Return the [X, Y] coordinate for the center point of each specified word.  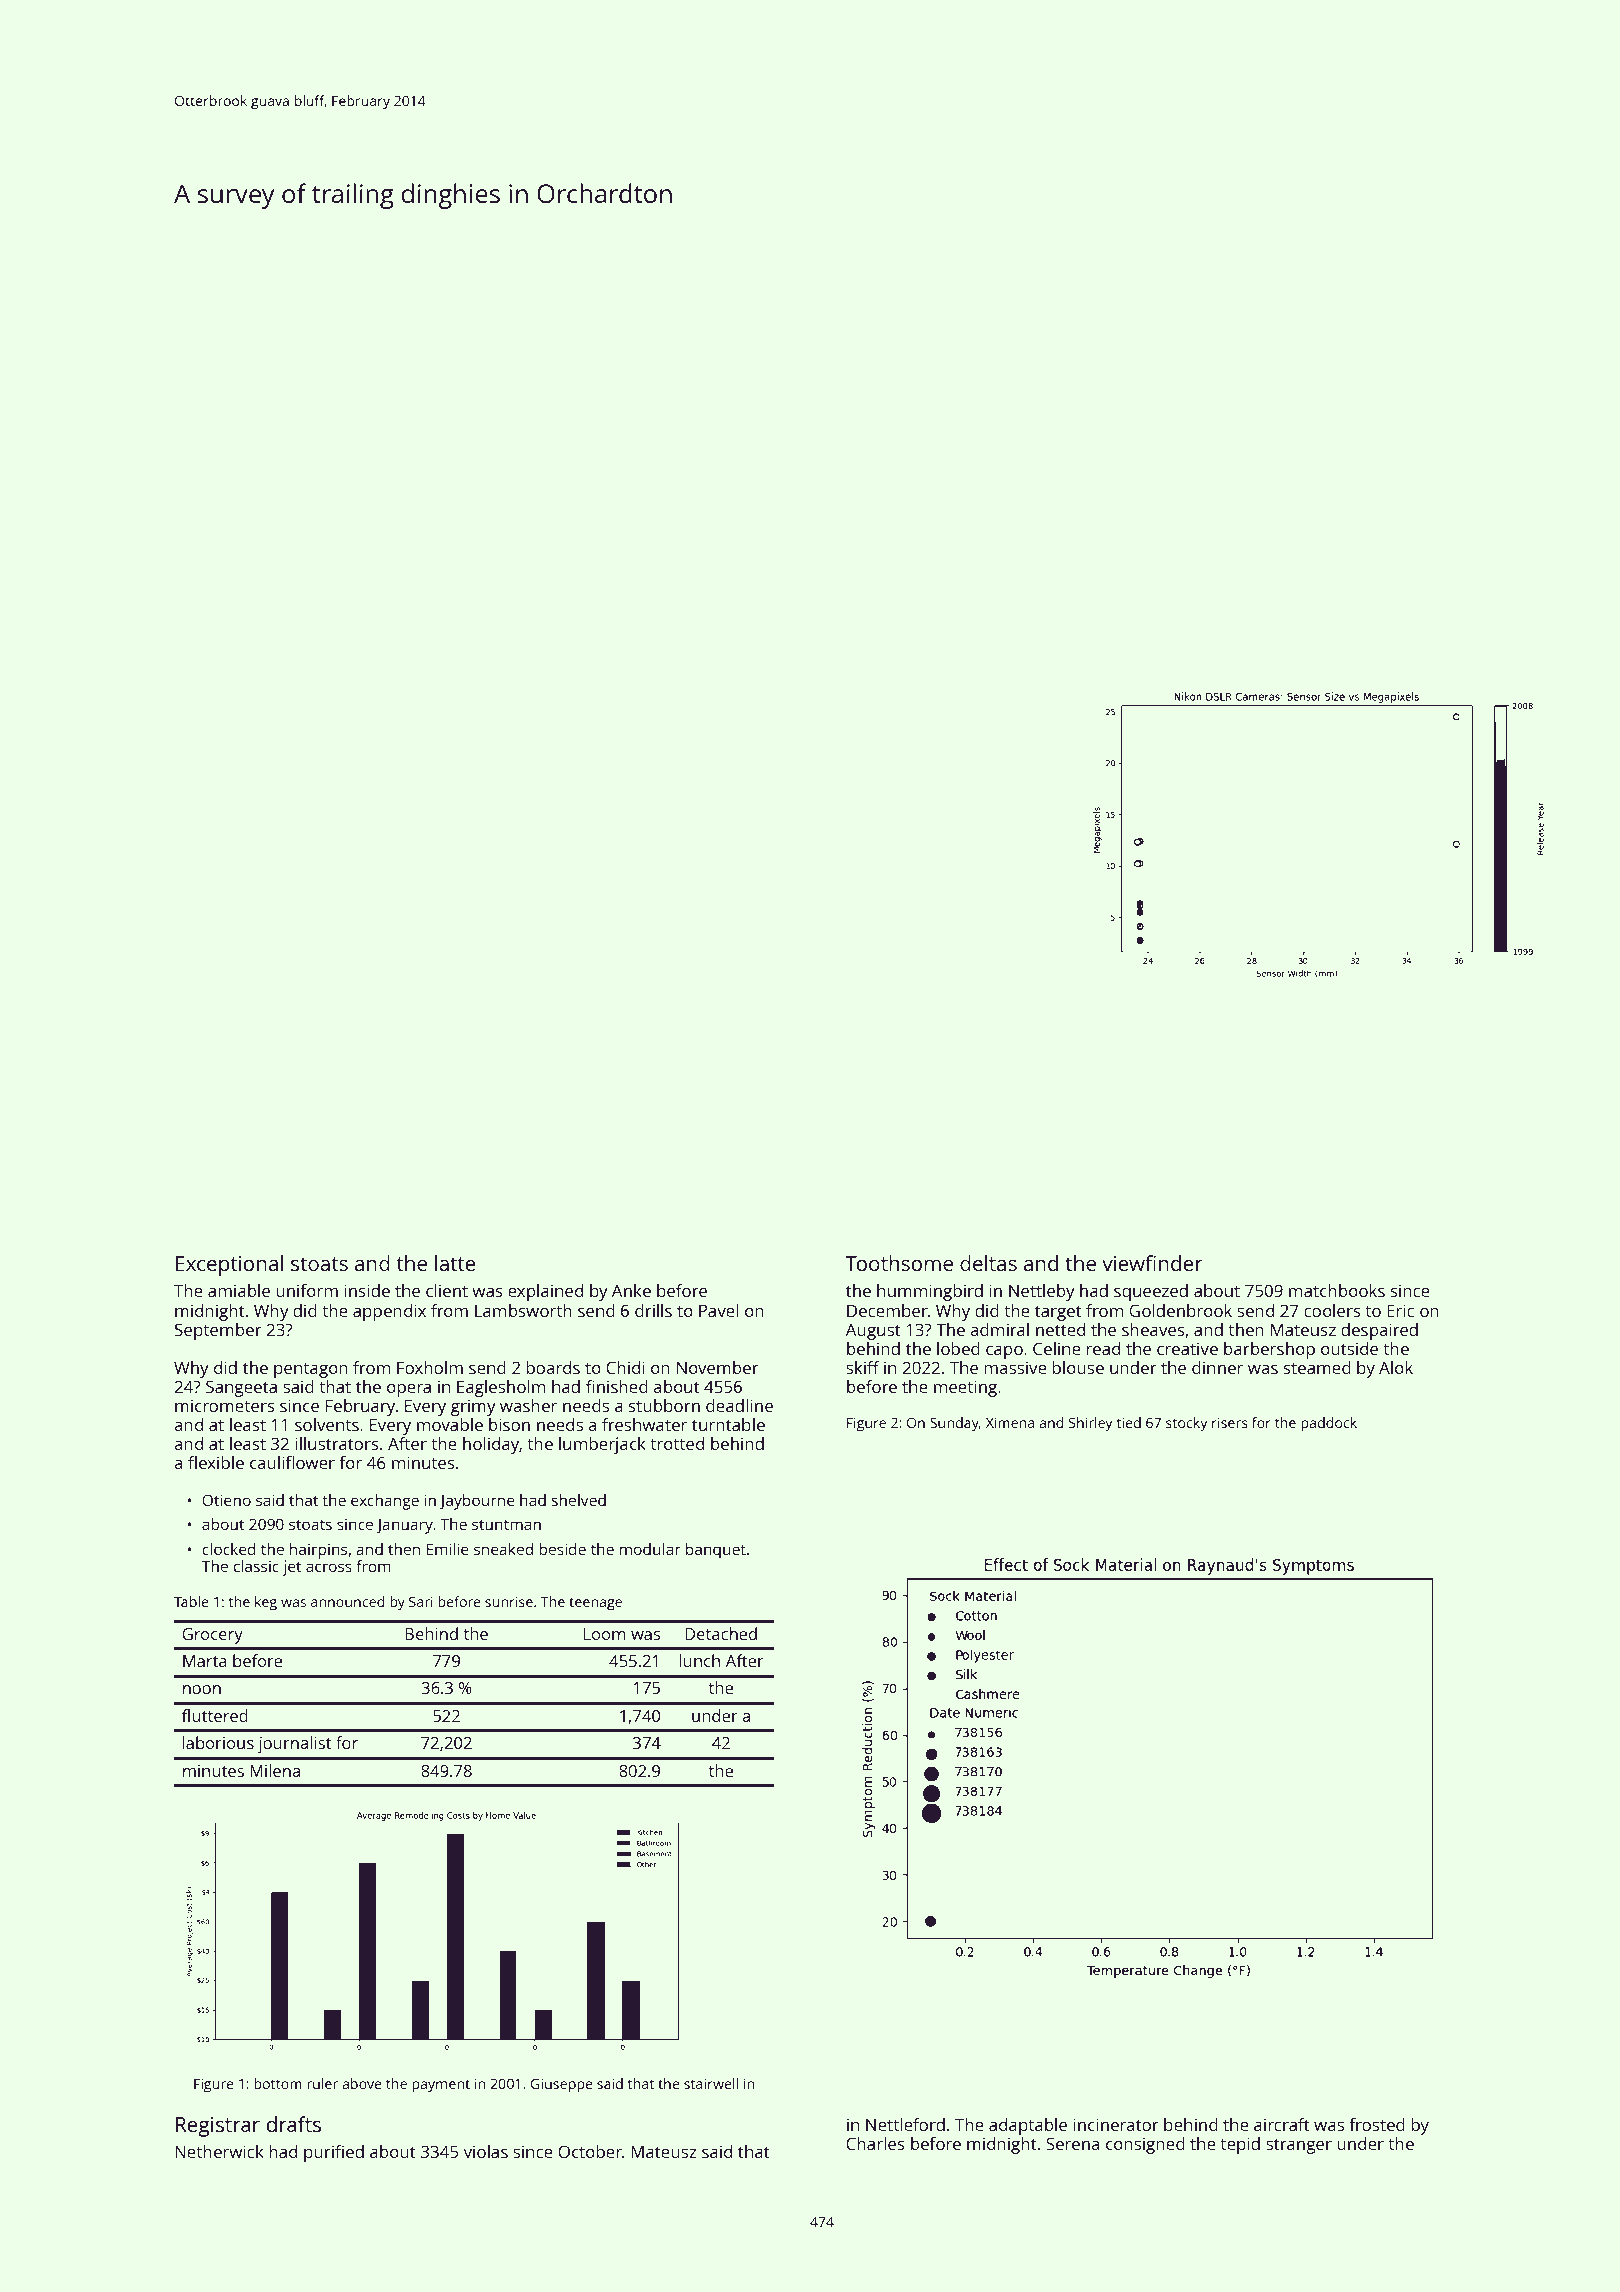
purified [334, 2153]
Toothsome [899, 1263]
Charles [875, 2143]
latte [455, 1263]
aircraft [1282, 2124]
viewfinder [1152, 1263]
